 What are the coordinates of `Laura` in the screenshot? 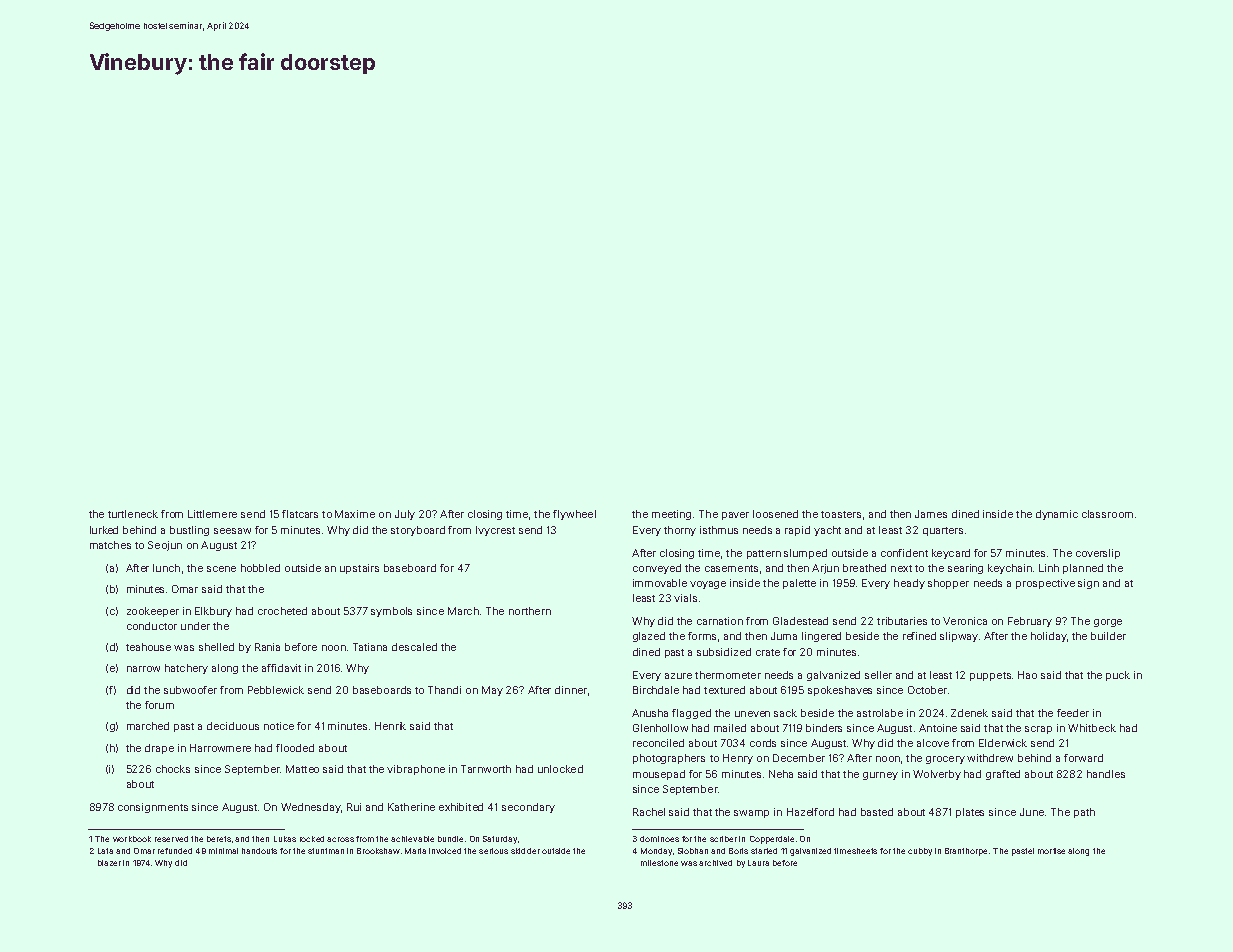 It's located at (758, 863).
